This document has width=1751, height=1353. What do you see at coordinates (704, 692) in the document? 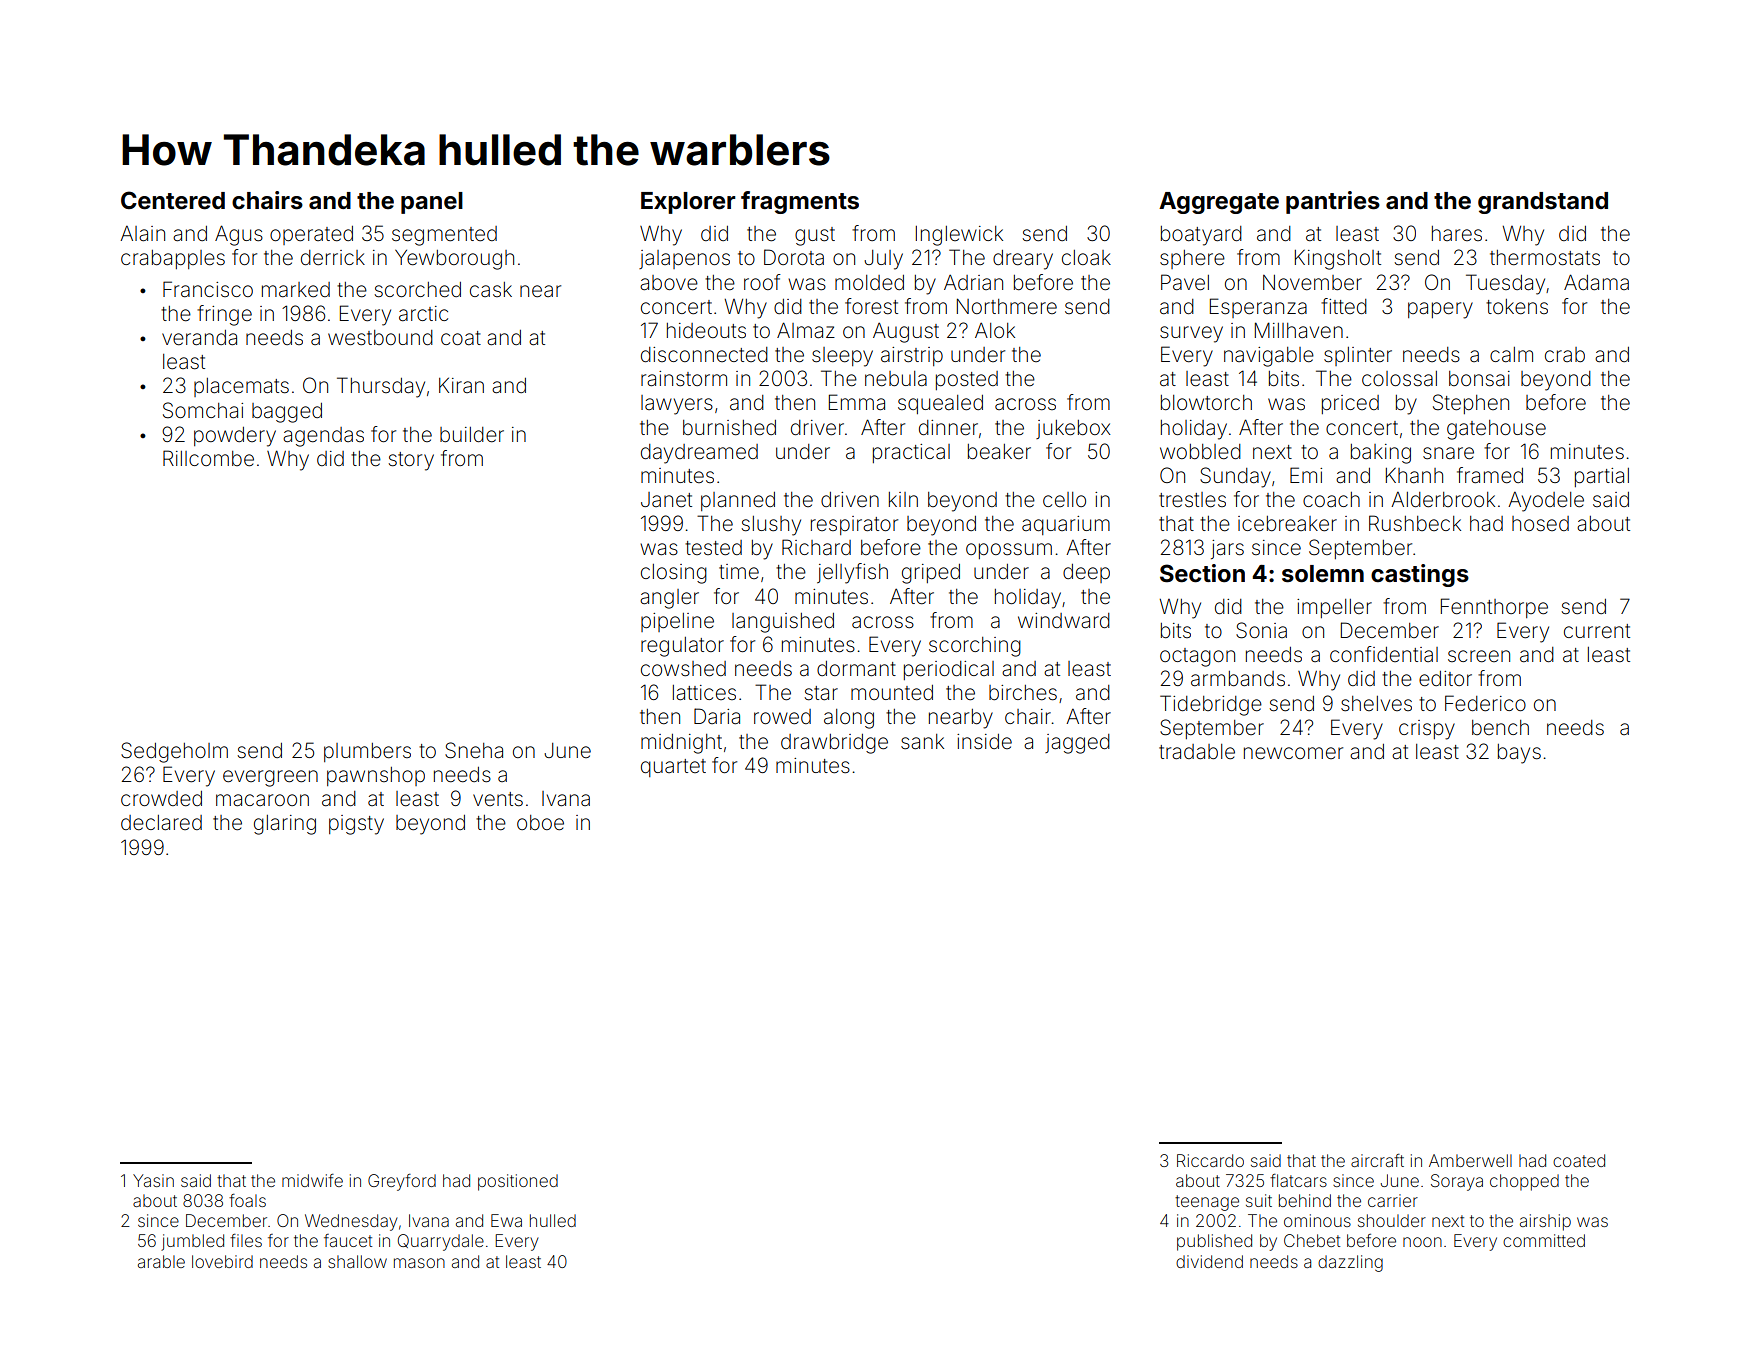
I see `lattices` at bounding box center [704, 692].
